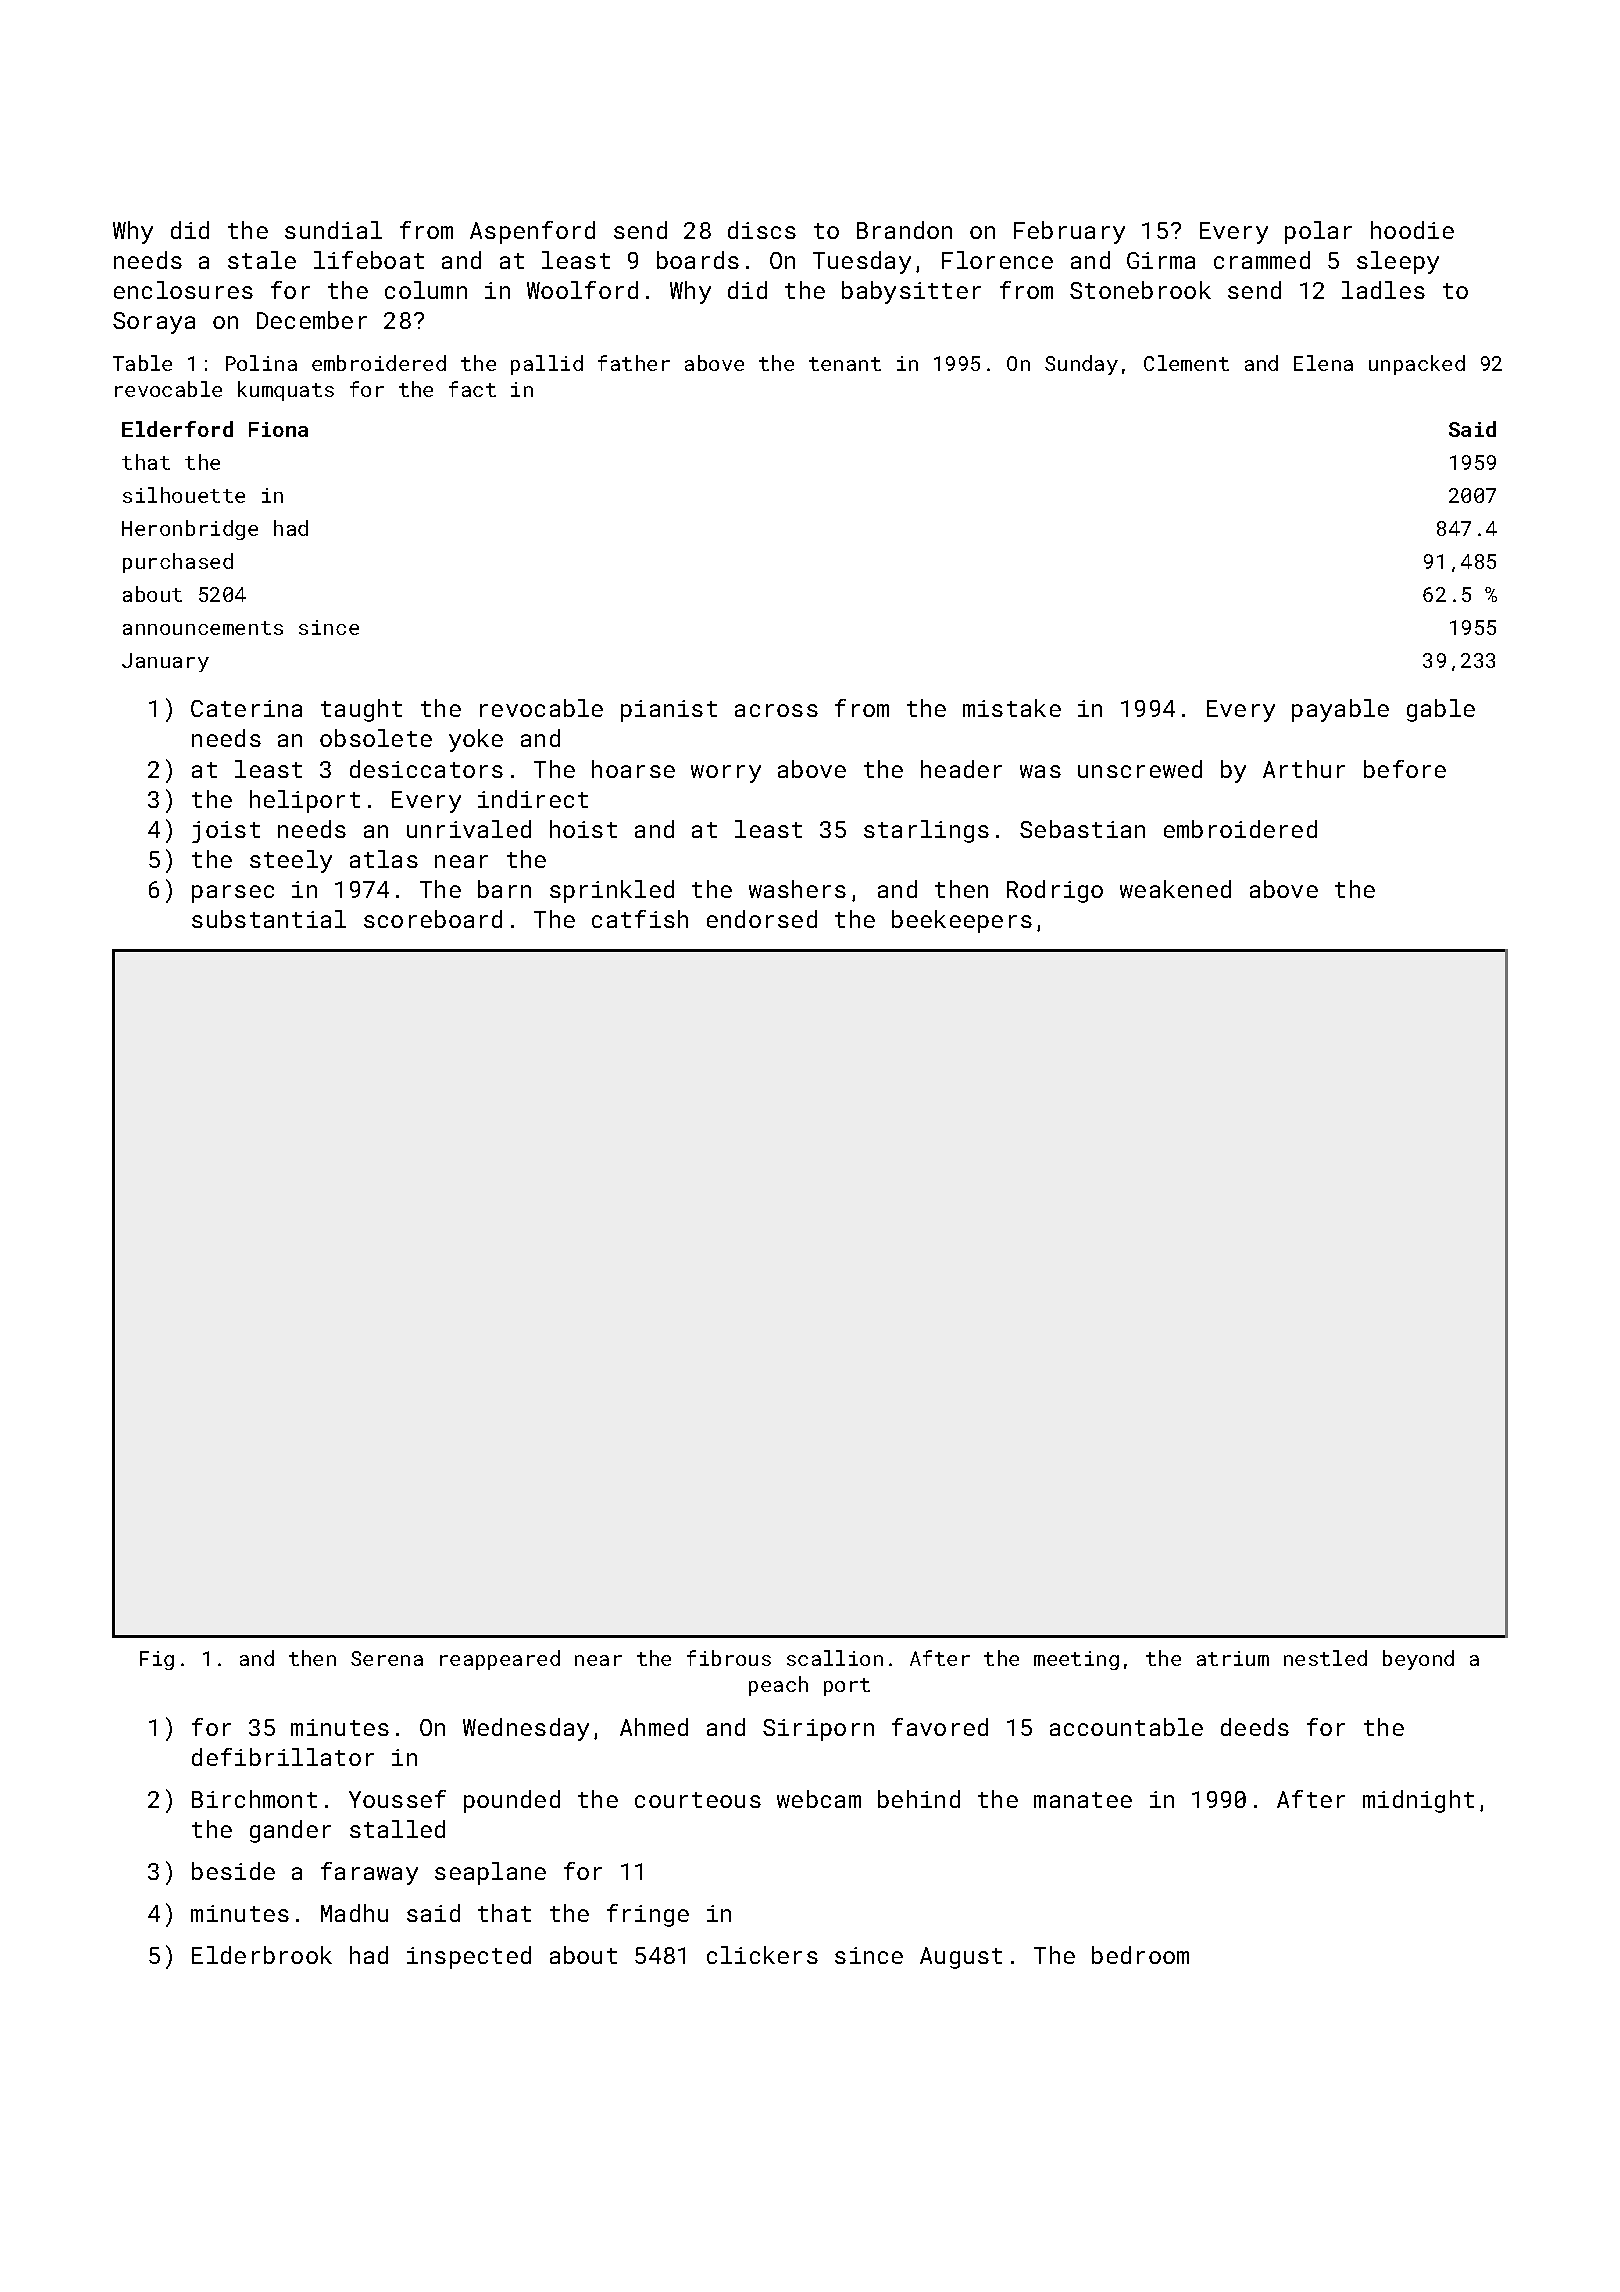  Describe the element at coordinates (940, 1727) in the screenshot. I see `favored` at that location.
